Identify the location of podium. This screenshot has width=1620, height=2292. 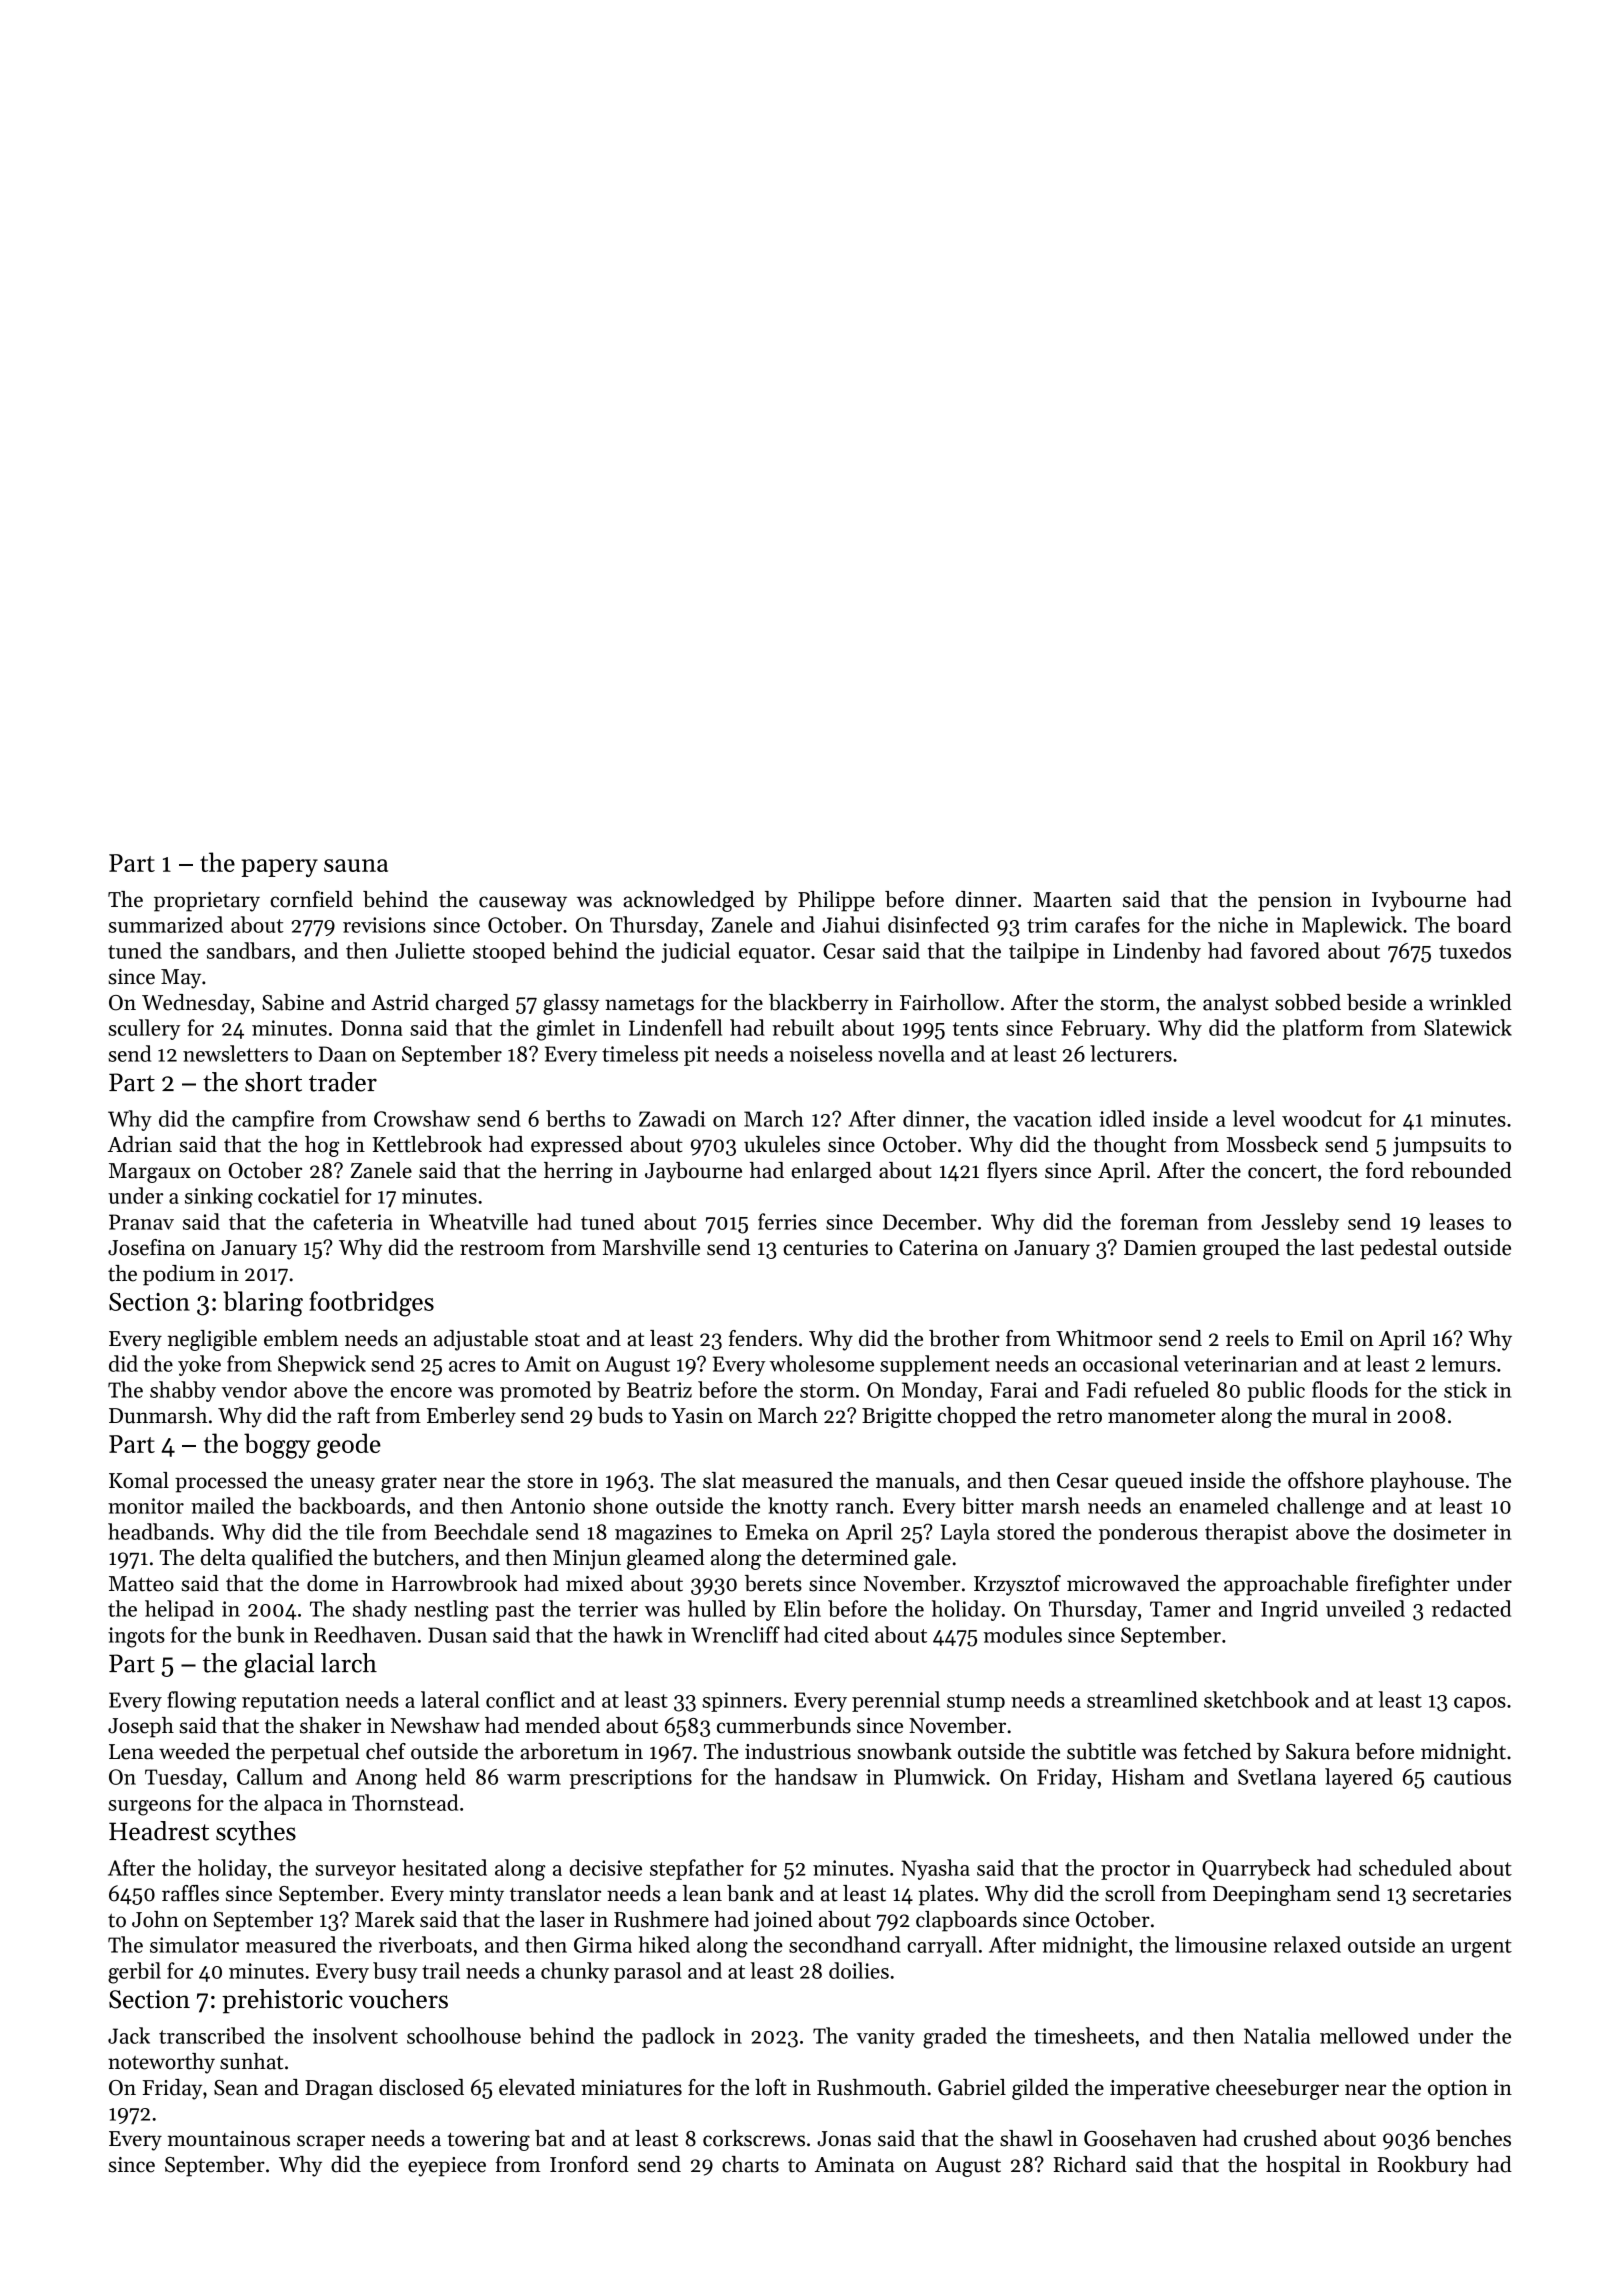
(179, 1275).
